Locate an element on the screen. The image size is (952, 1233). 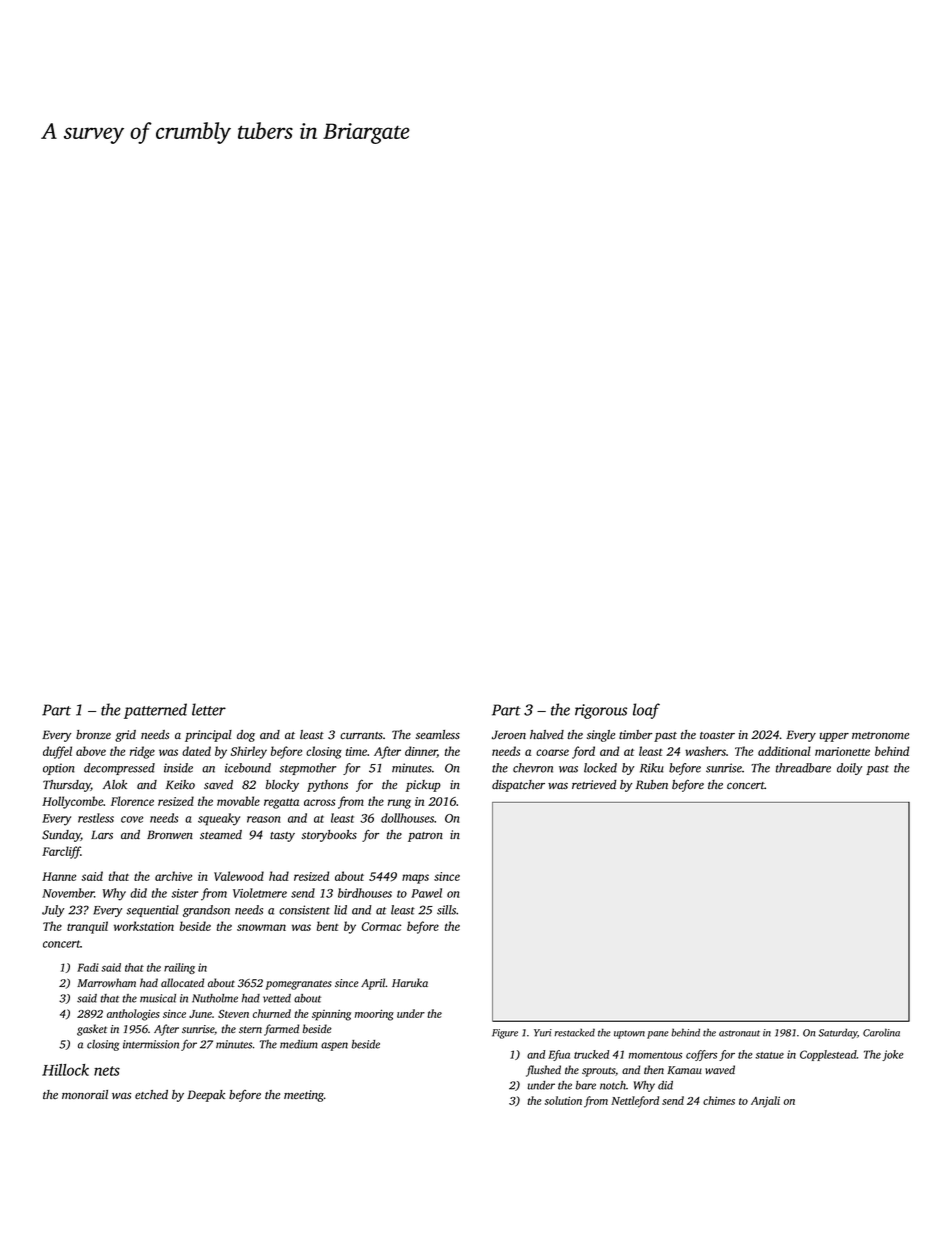
dog is located at coordinates (246, 736).
